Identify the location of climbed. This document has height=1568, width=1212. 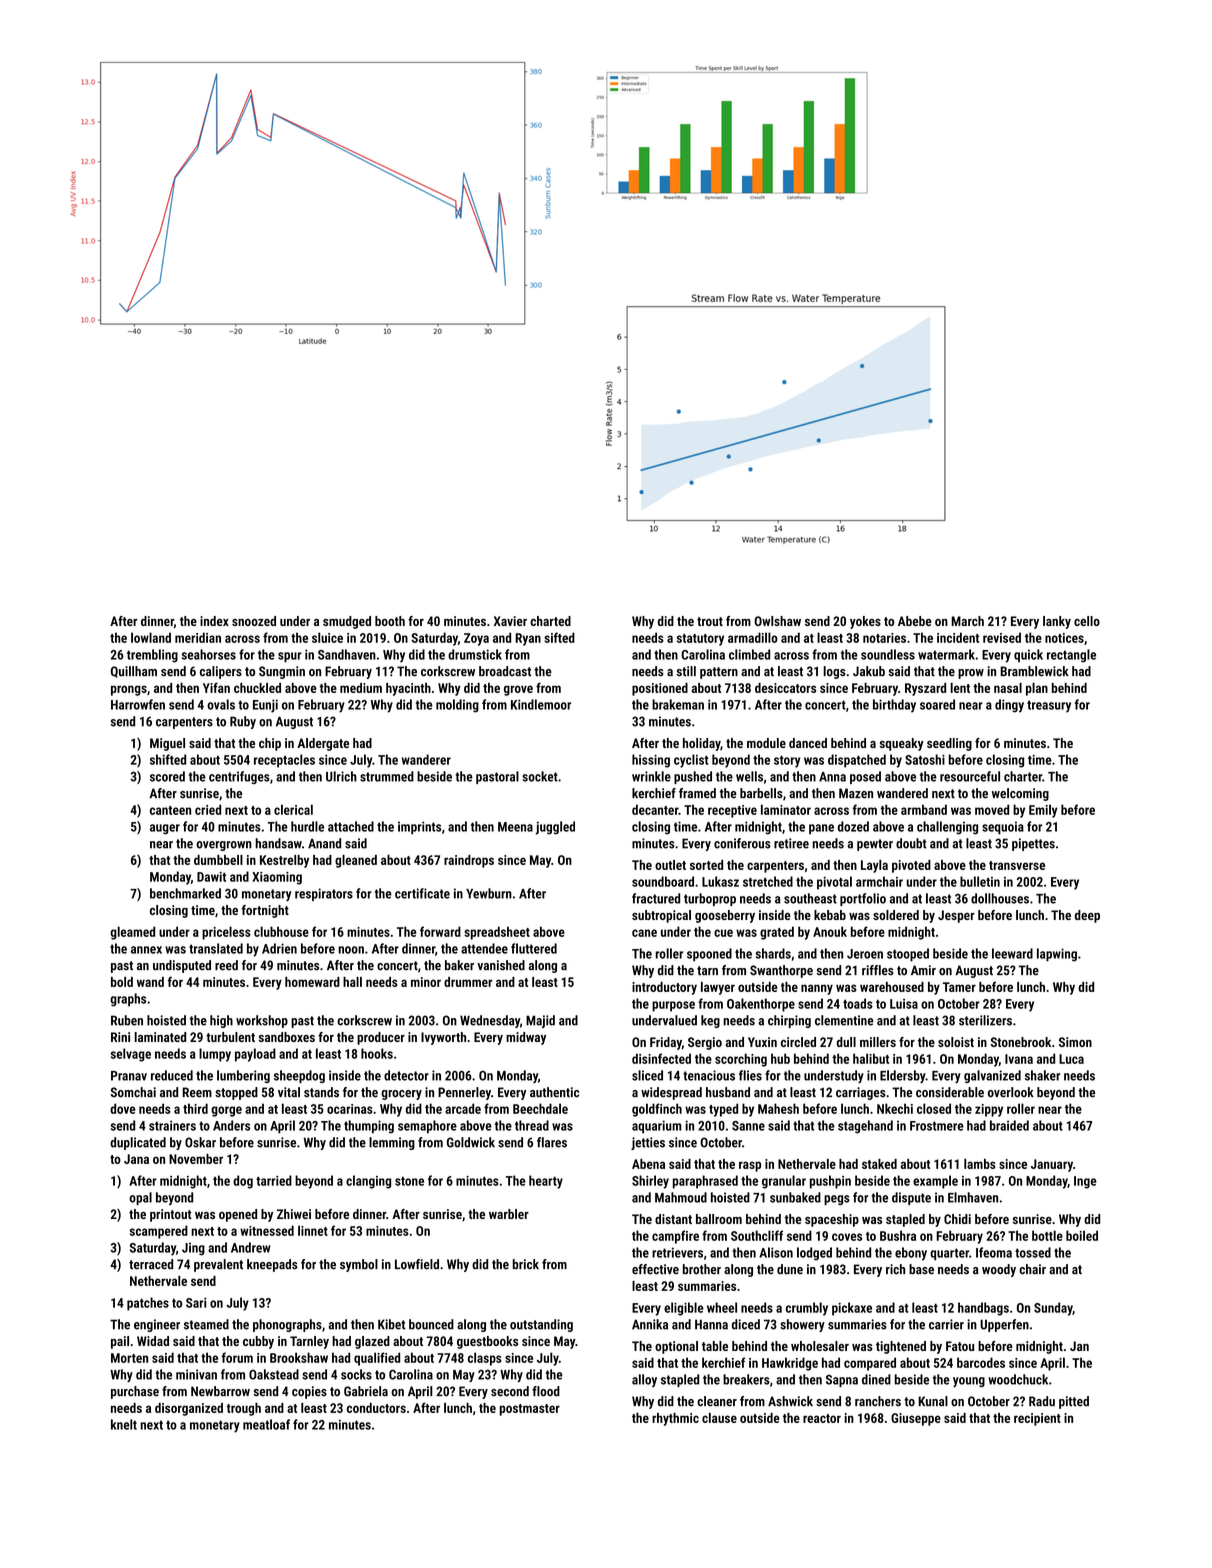
(749, 654).
